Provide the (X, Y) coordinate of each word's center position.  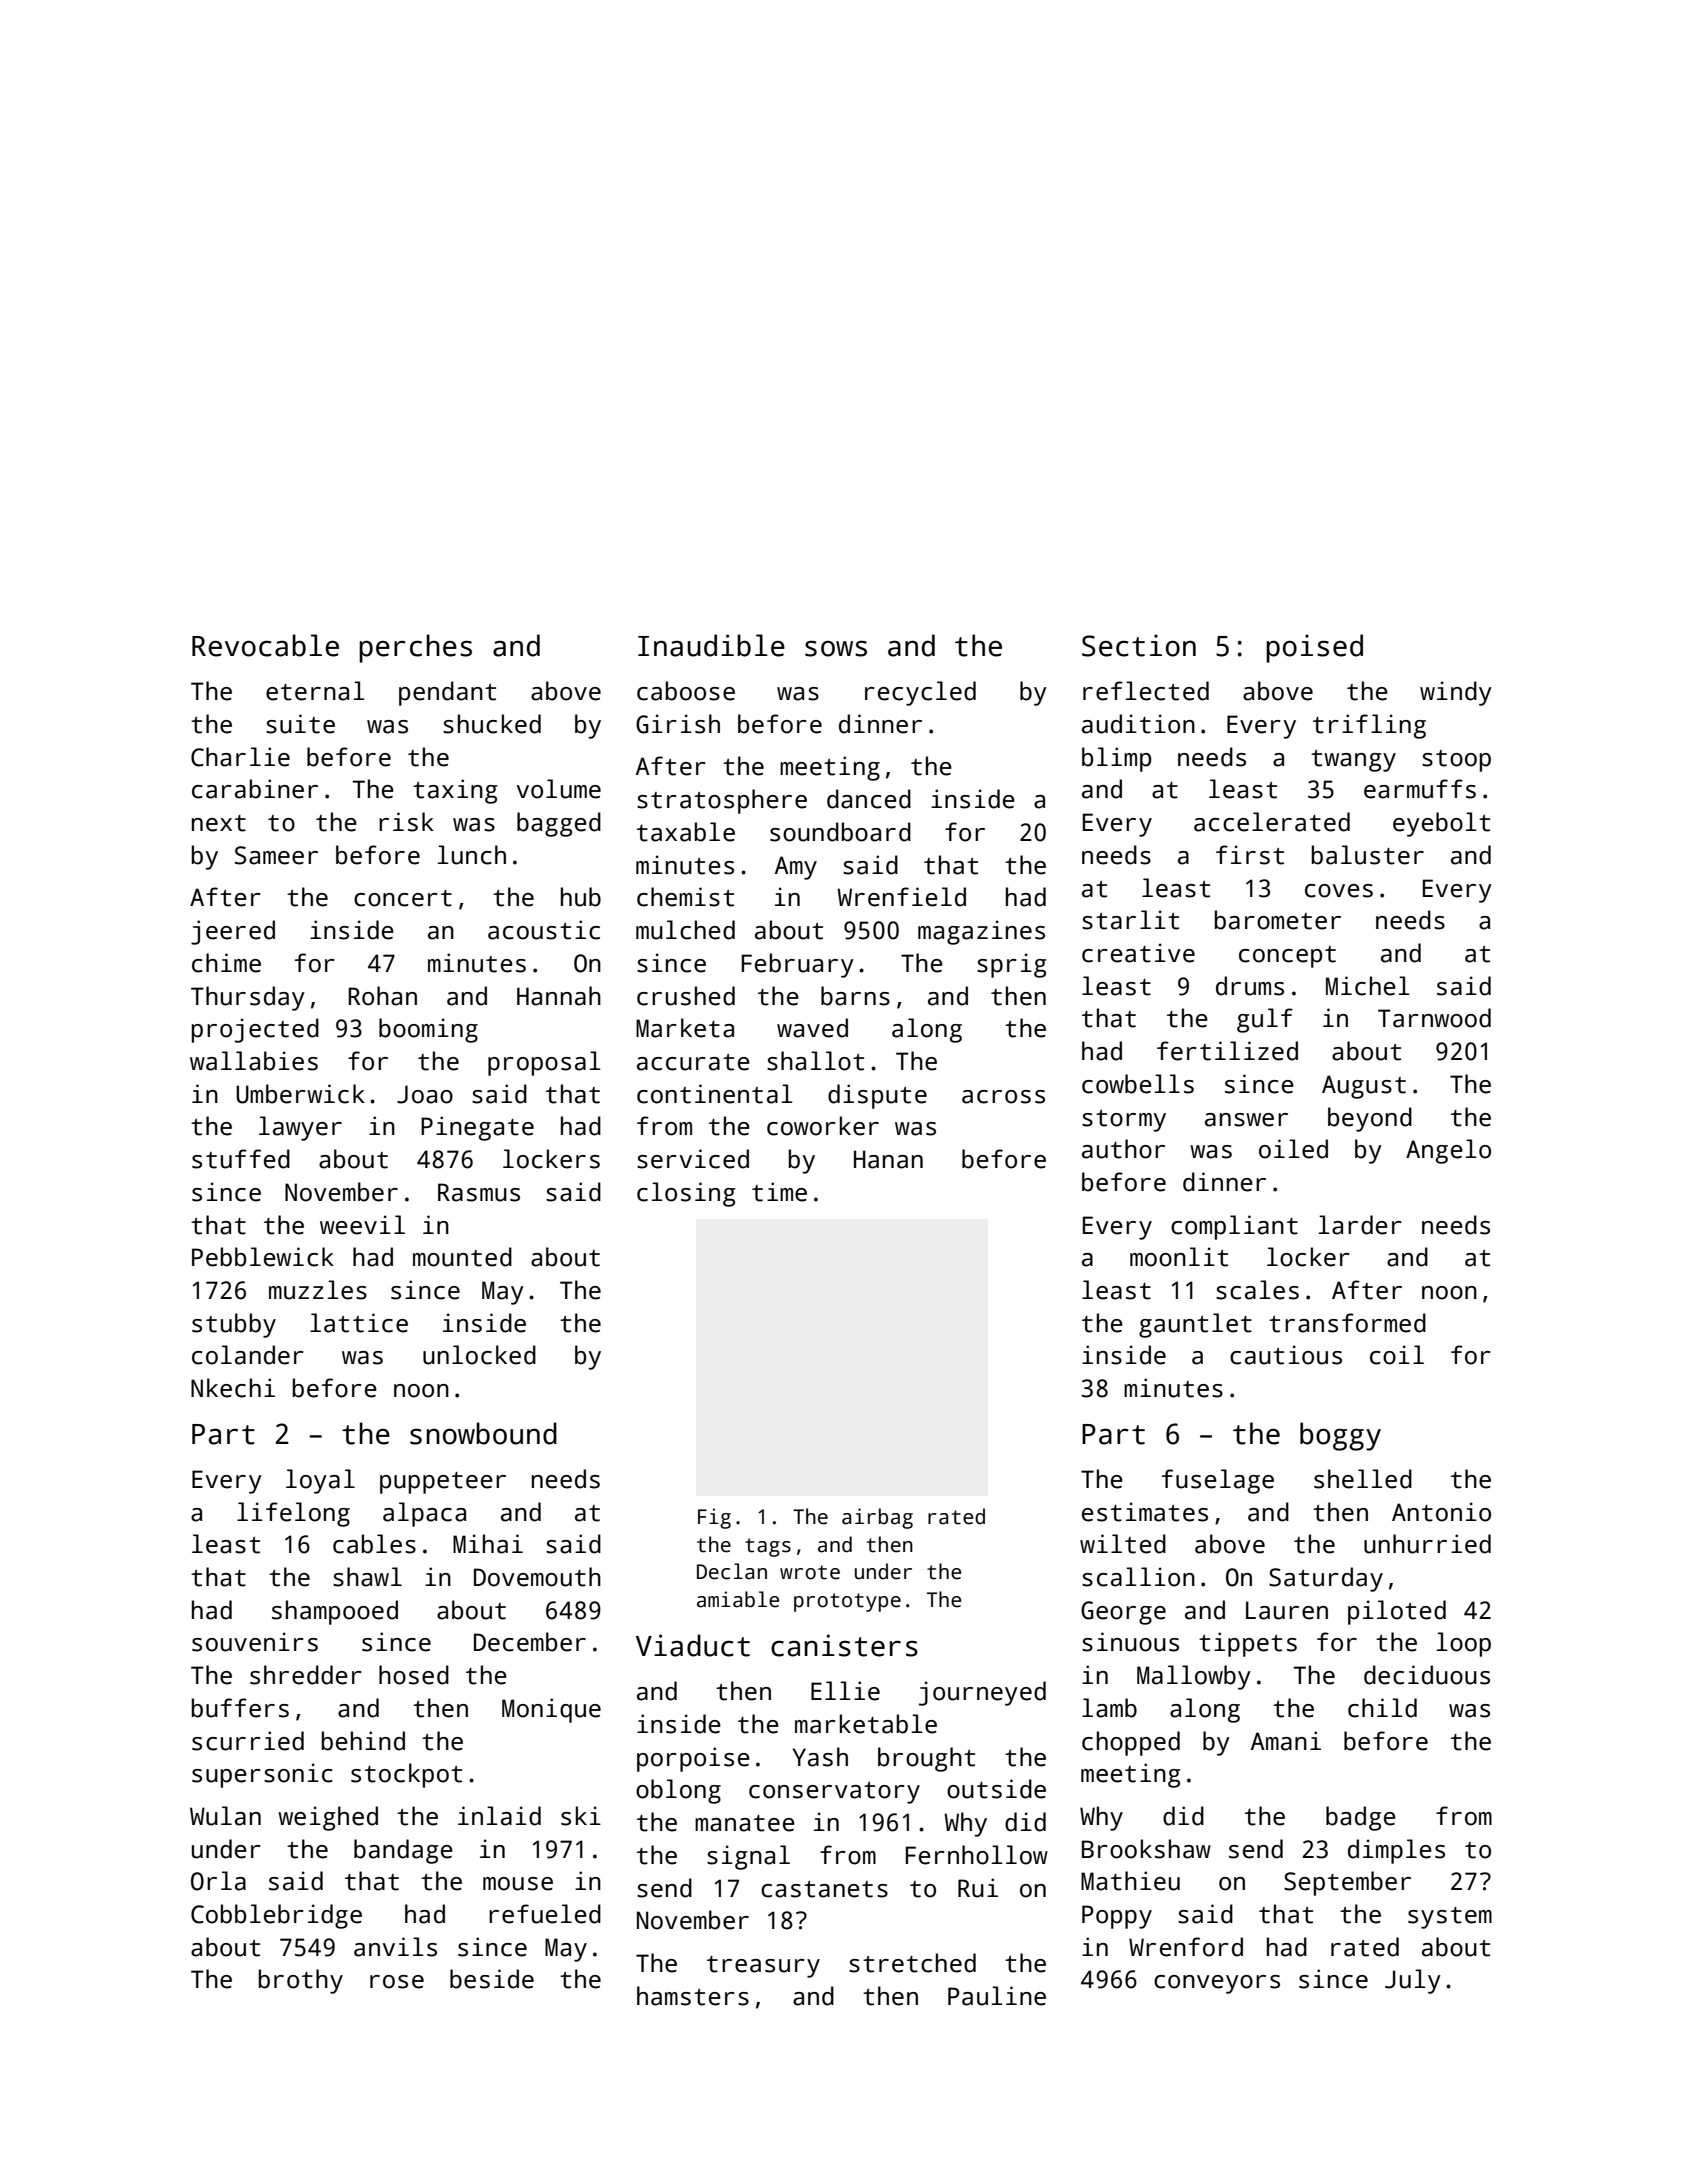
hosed (414, 1675)
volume (559, 789)
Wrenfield (901, 897)
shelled (1363, 1479)
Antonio (1441, 1512)
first (1250, 855)
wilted (1123, 1544)
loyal (320, 1481)
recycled (920, 693)
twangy (1353, 761)
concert (403, 898)
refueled (545, 1914)
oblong (678, 1791)
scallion (1138, 1577)
